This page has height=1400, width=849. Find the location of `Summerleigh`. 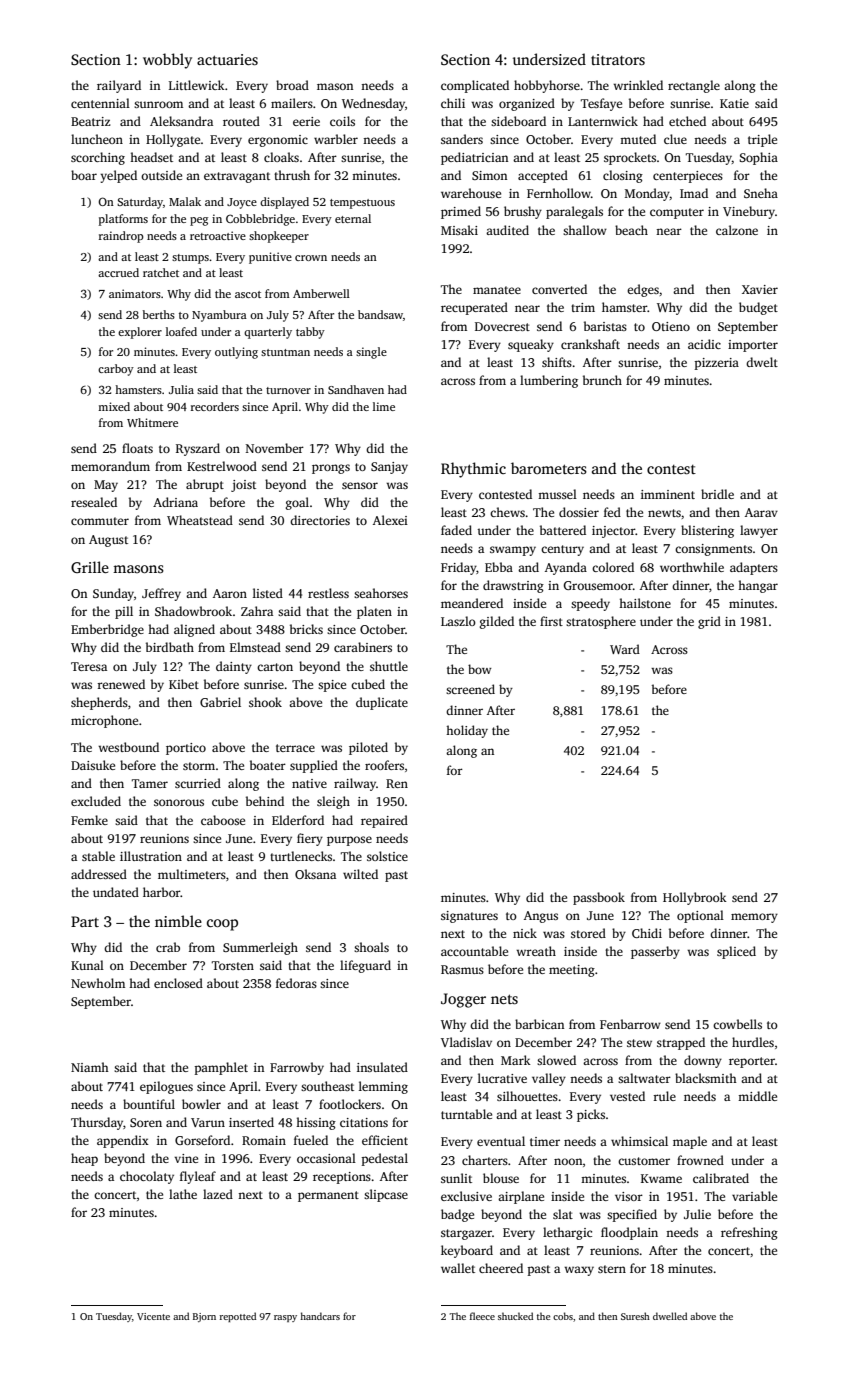

Summerleigh is located at coordinates (260, 948).
